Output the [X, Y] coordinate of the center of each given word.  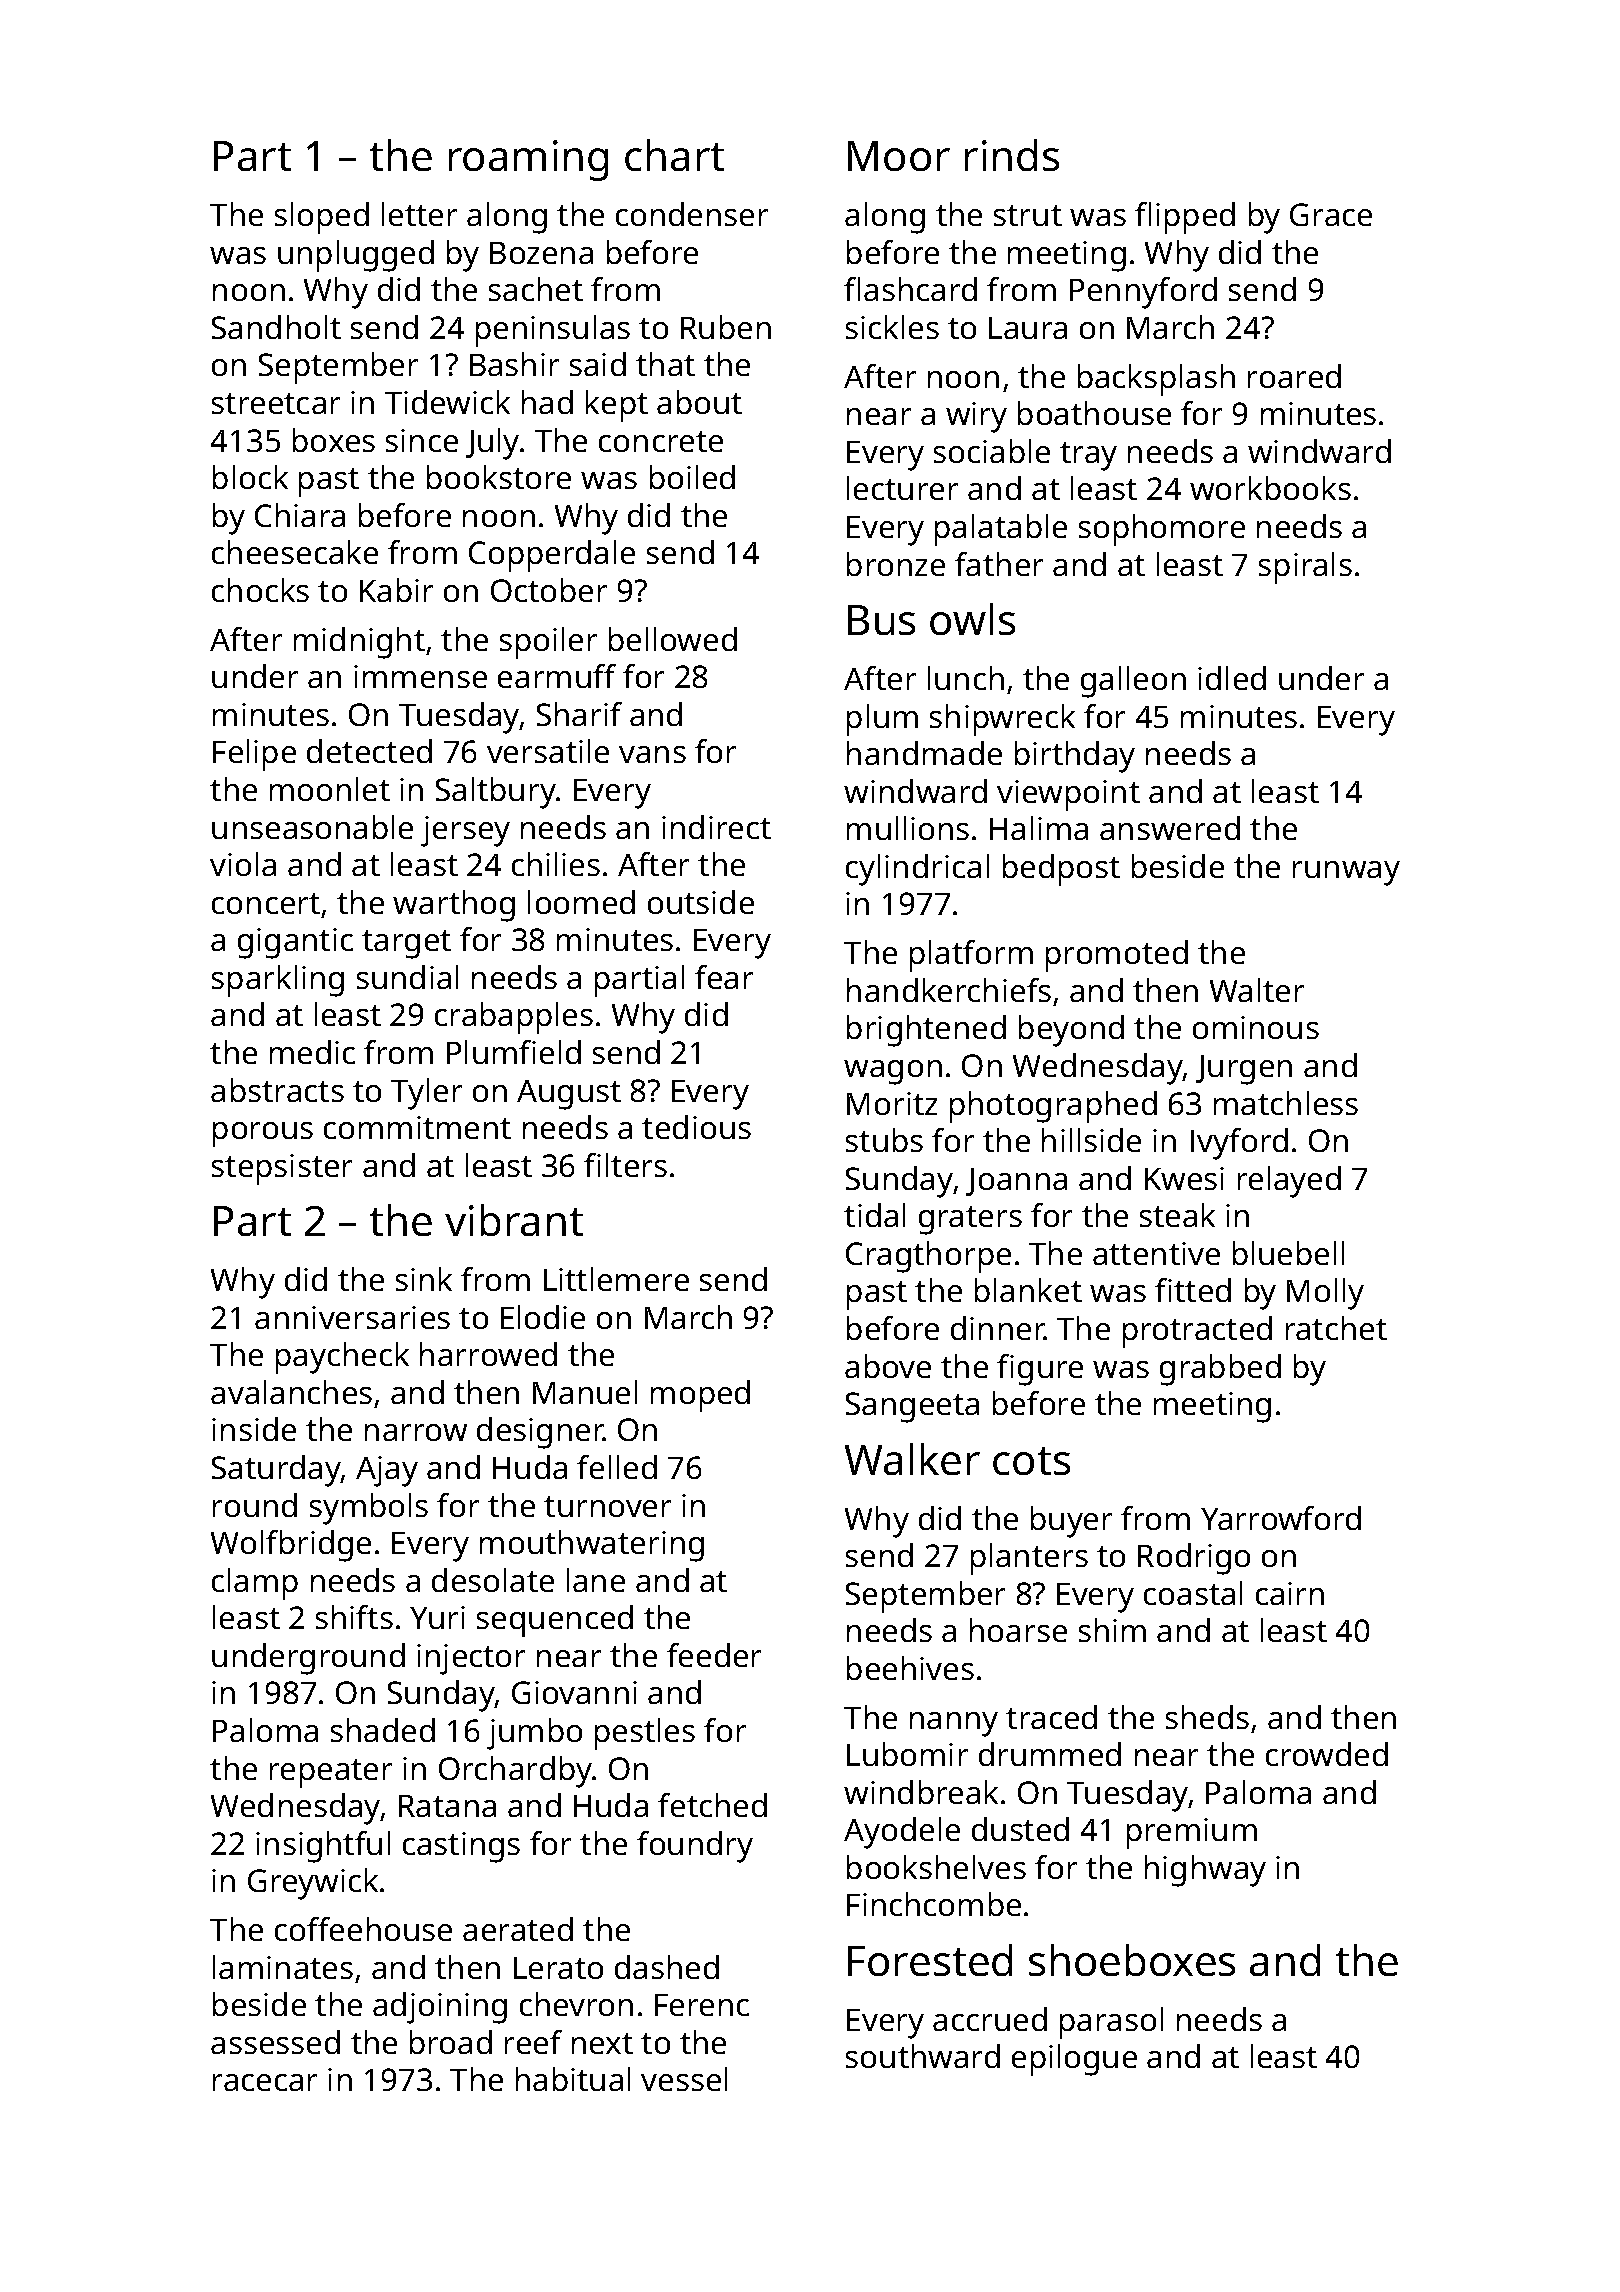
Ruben [726, 327]
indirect [716, 827]
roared [1294, 376]
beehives [910, 1668]
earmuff [557, 676]
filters [625, 1165]
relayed [1289, 1182]
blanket [1028, 1290]
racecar [265, 2082]
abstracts [277, 1090]
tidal [874, 1215]
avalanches [291, 1392]
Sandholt [276, 327]
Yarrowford [1281, 1518]
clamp [255, 1584]
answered [1170, 828]
